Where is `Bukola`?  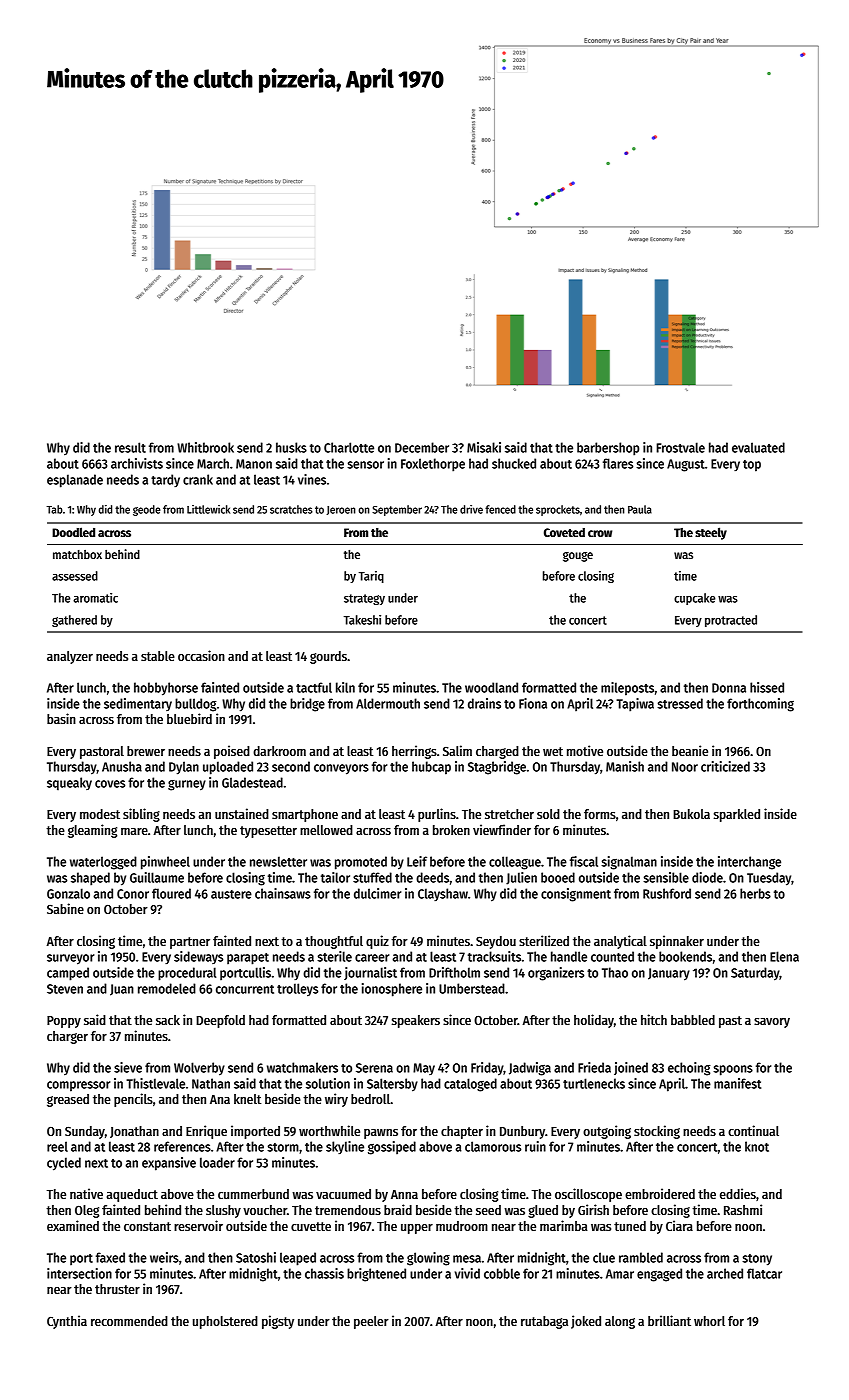 Bukola is located at coordinates (691, 814).
